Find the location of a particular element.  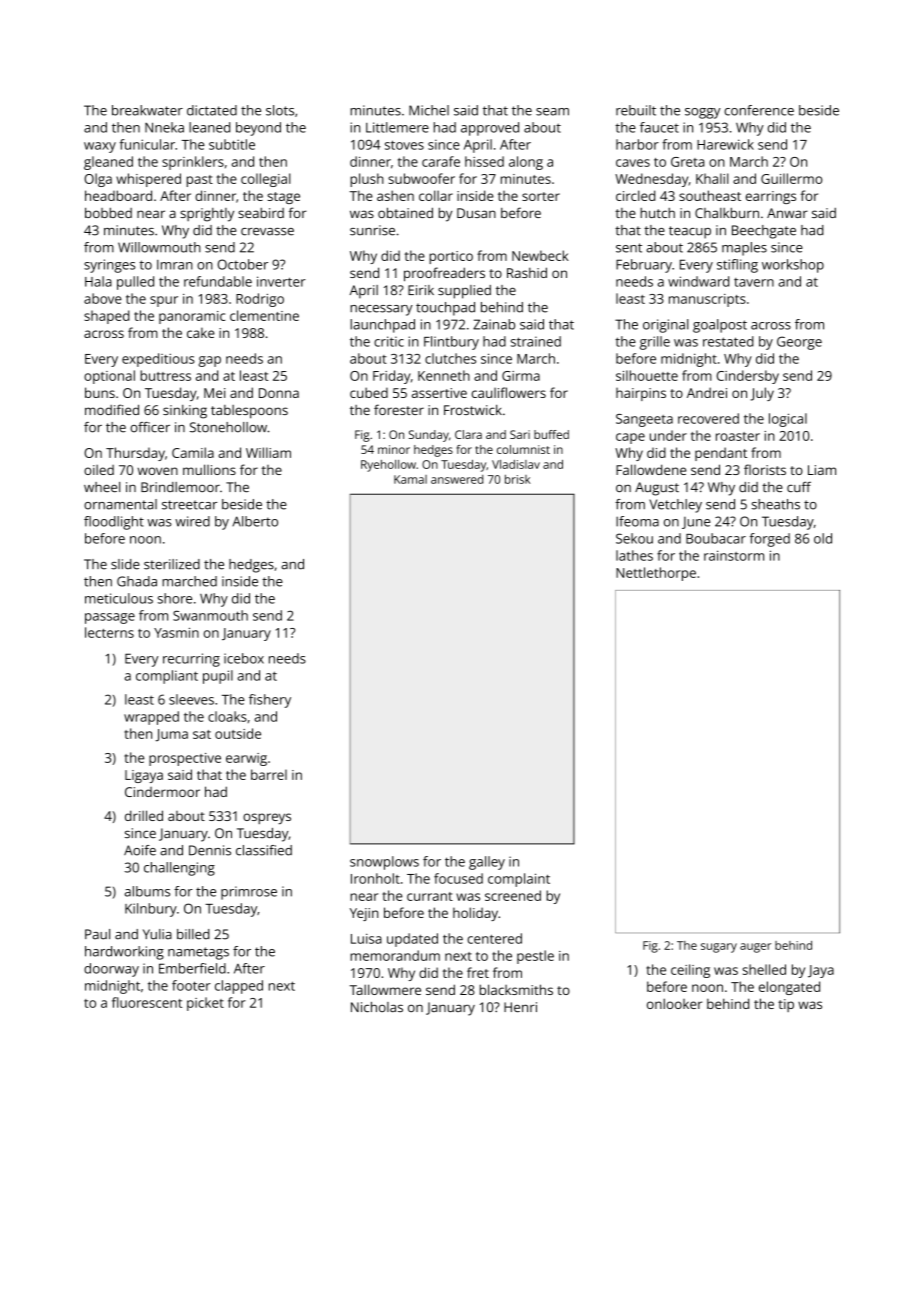

slots is located at coordinates (280, 110).
